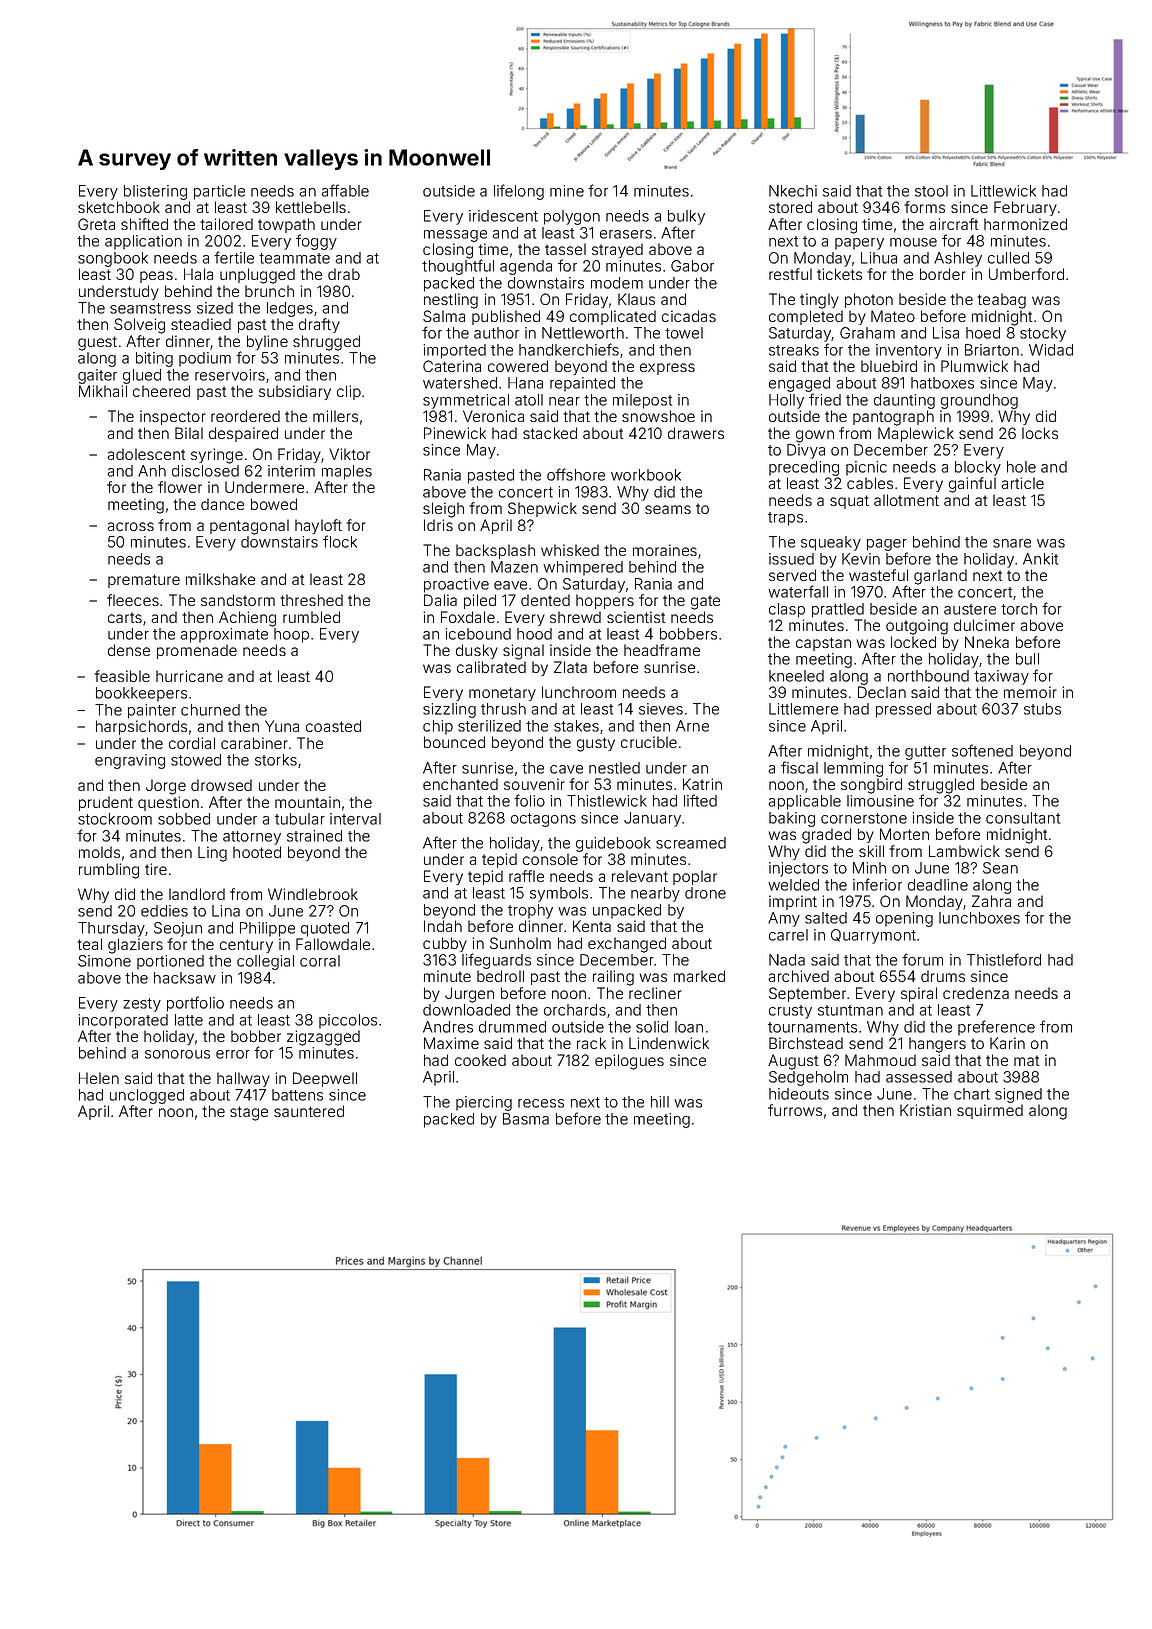 The image size is (1152, 1629). Describe the element at coordinates (173, 417) in the screenshot. I see `inspector` at that location.
